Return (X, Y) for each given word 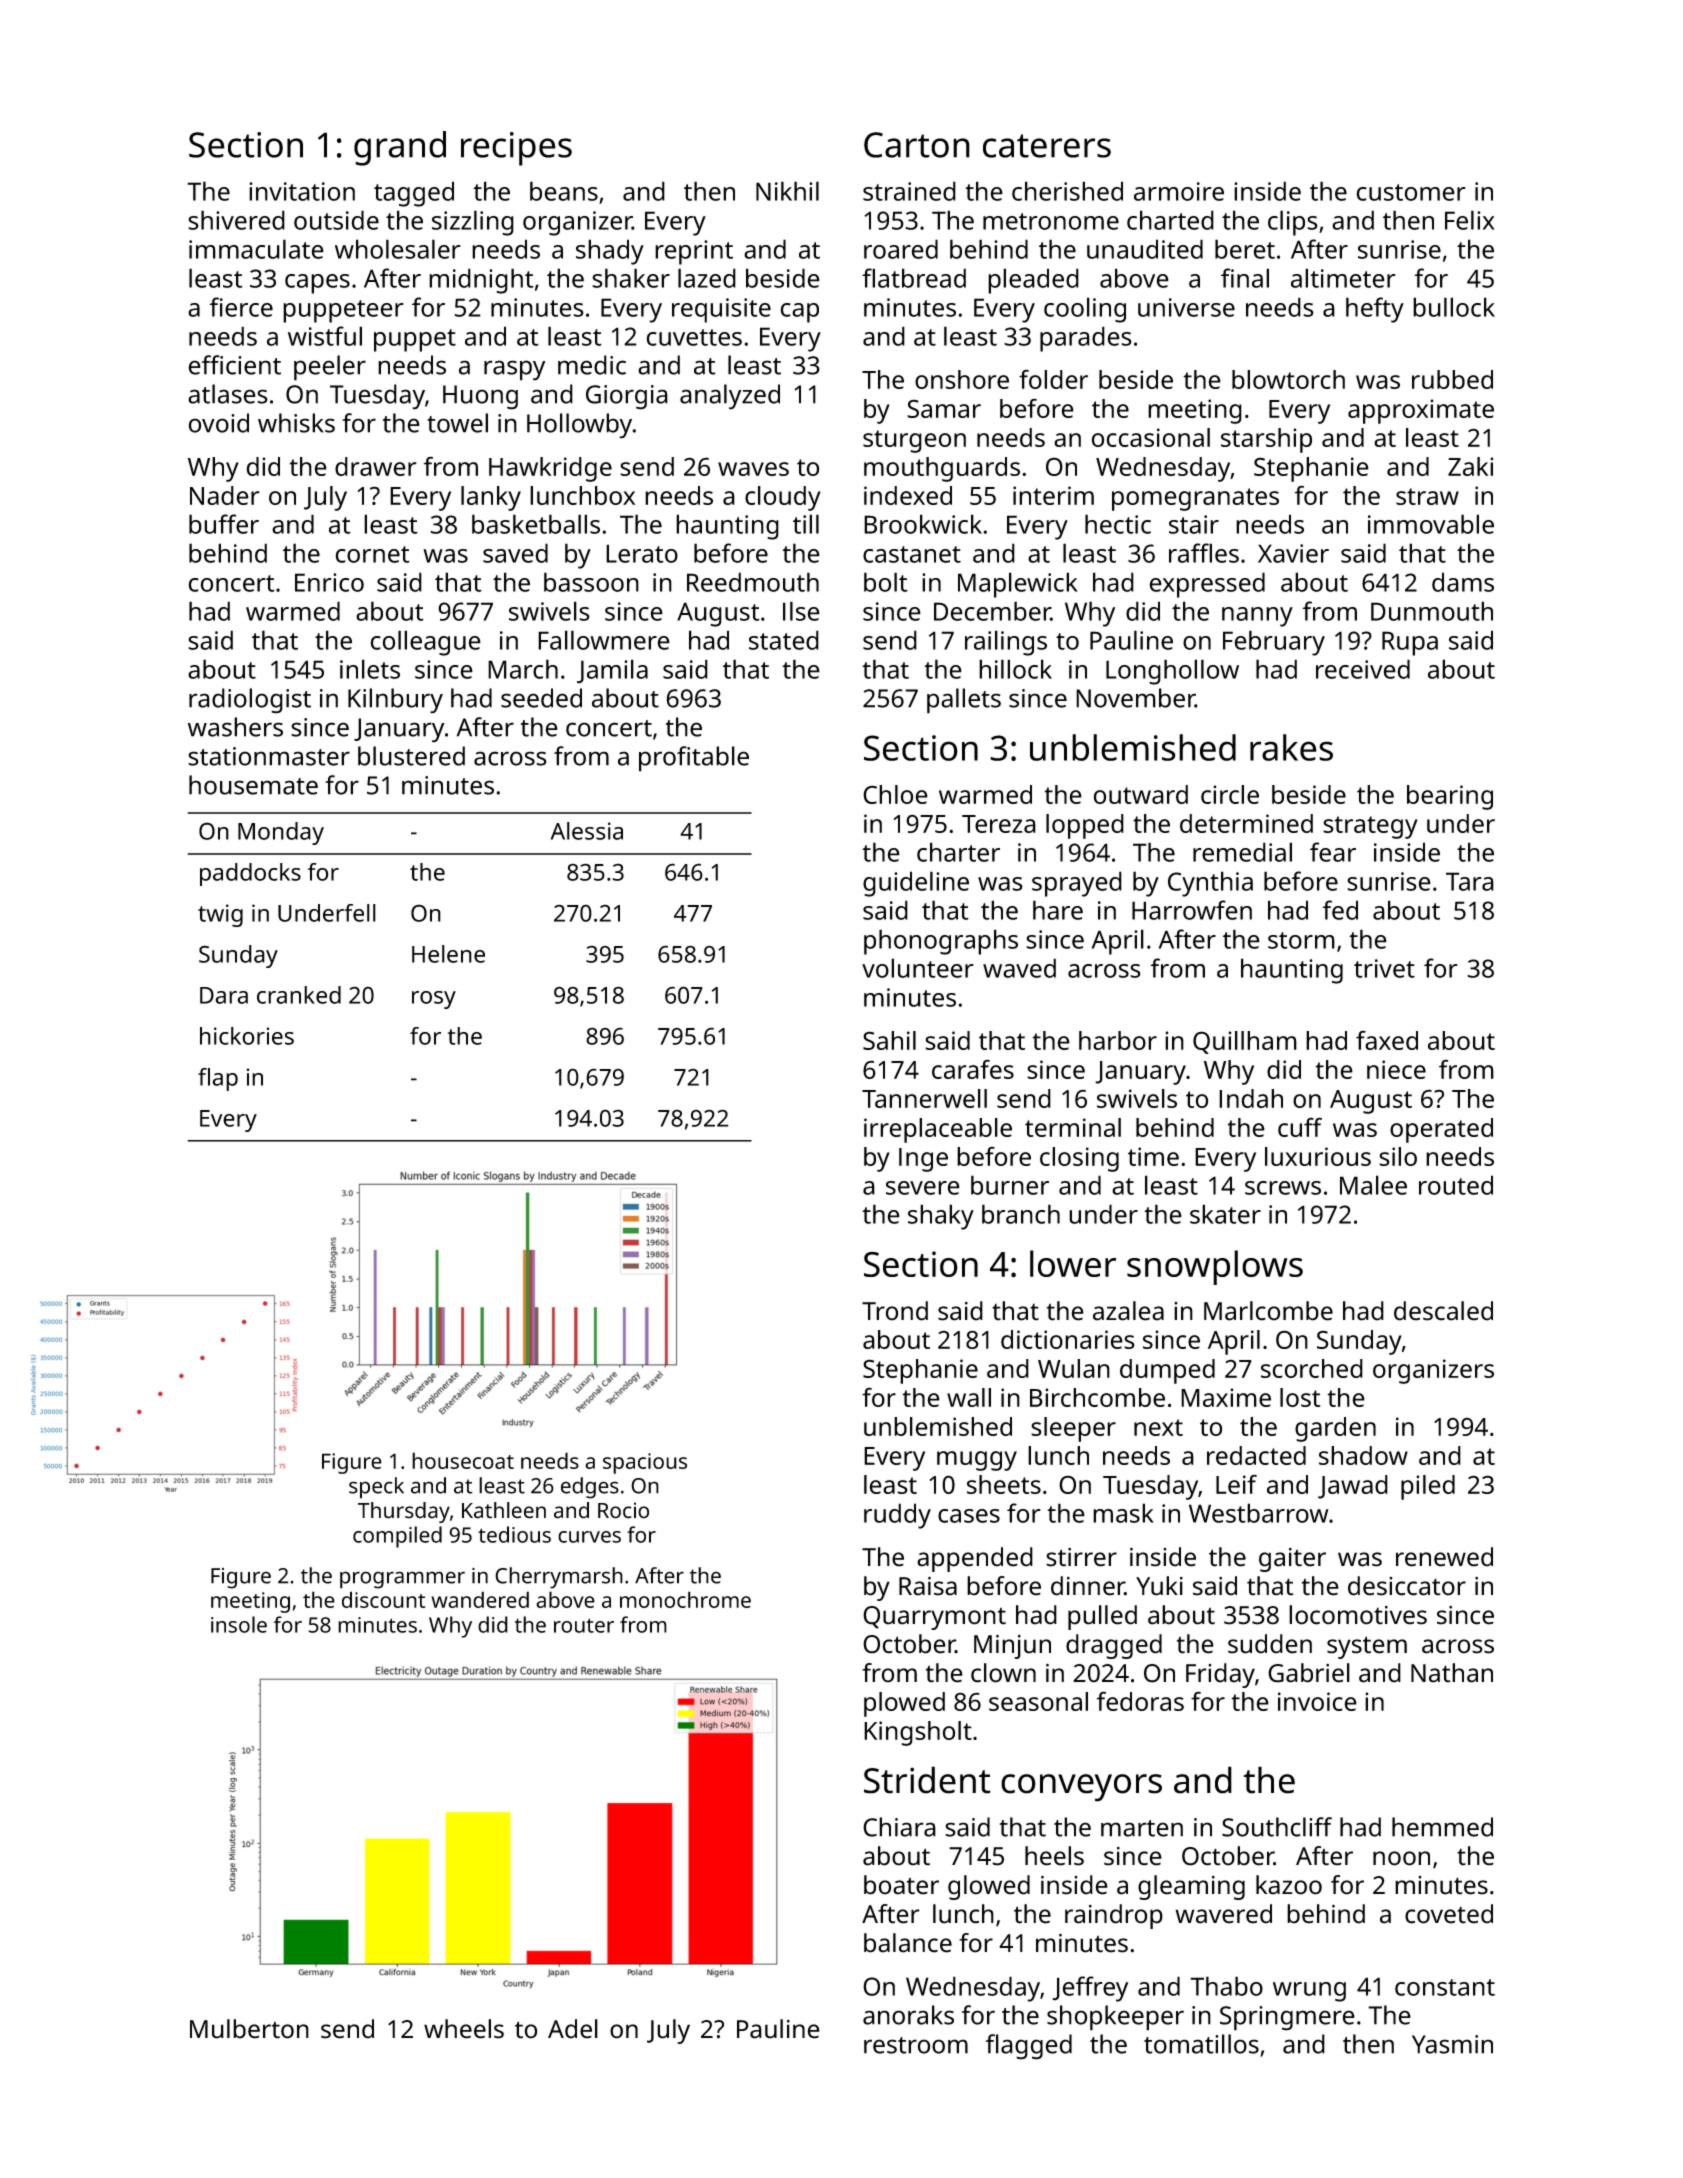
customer (1411, 192)
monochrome (685, 1599)
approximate (1421, 411)
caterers (1047, 146)
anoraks (908, 2015)
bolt (886, 582)
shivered (236, 220)
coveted (1449, 1914)
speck (376, 1488)
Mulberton (249, 2029)
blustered (411, 756)
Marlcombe (1268, 1311)
